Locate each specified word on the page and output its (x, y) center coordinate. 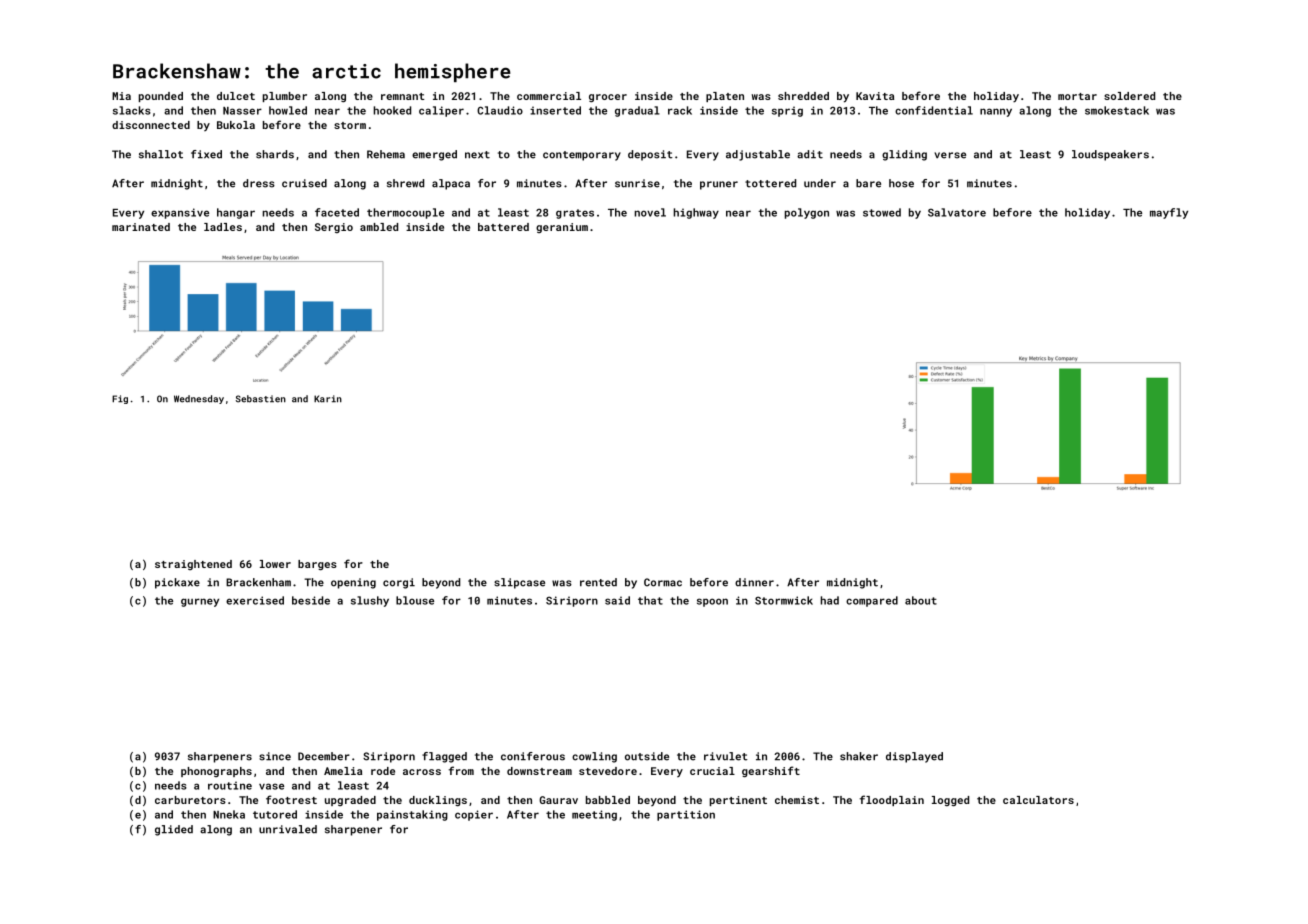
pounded (161, 97)
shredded (803, 96)
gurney (200, 602)
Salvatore (957, 212)
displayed (914, 757)
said (617, 600)
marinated (141, 227)
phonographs (216, 772)
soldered (1129, 96)
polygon (807, 213)
